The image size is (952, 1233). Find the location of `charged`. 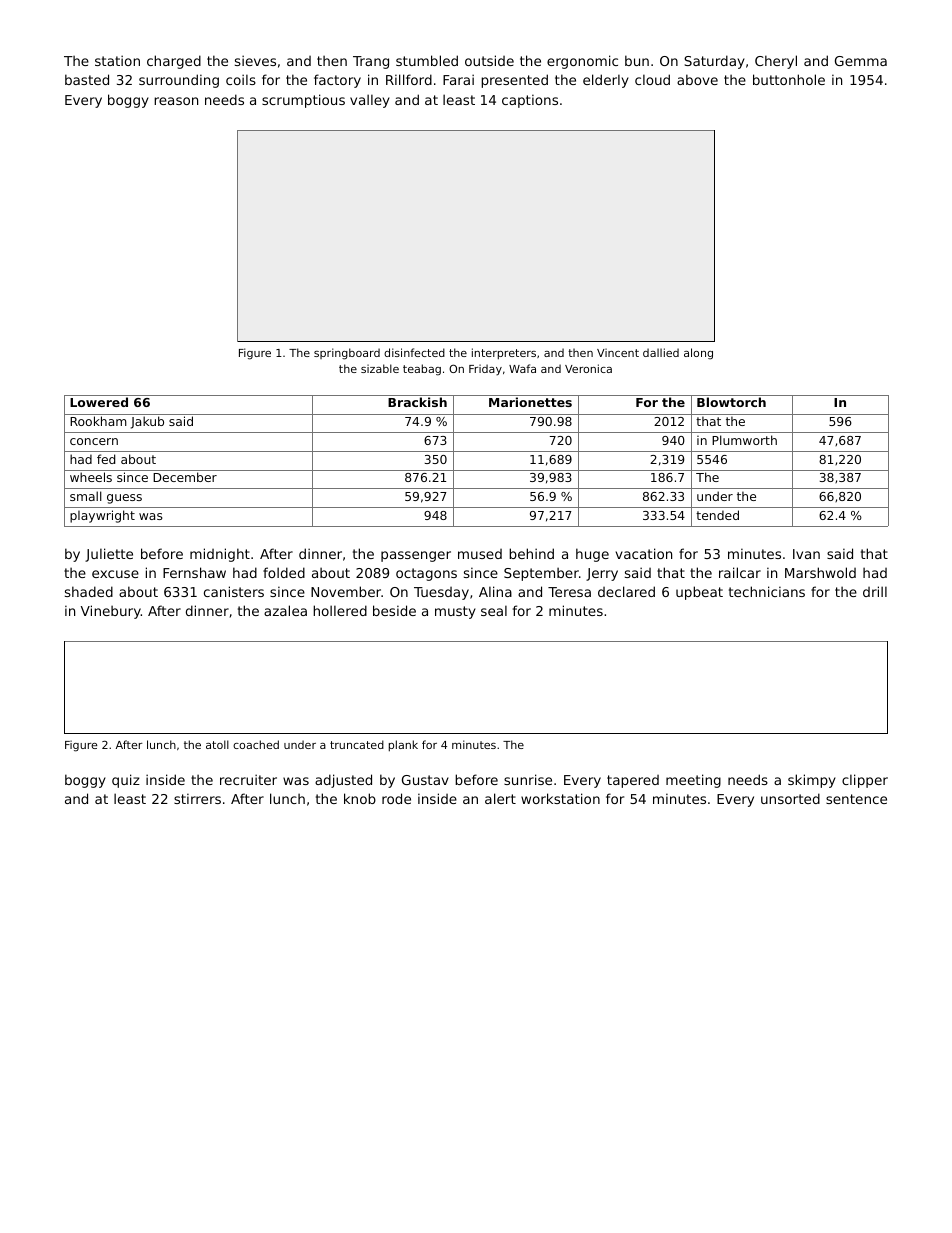

charged is located at coordinates (174, 62).
